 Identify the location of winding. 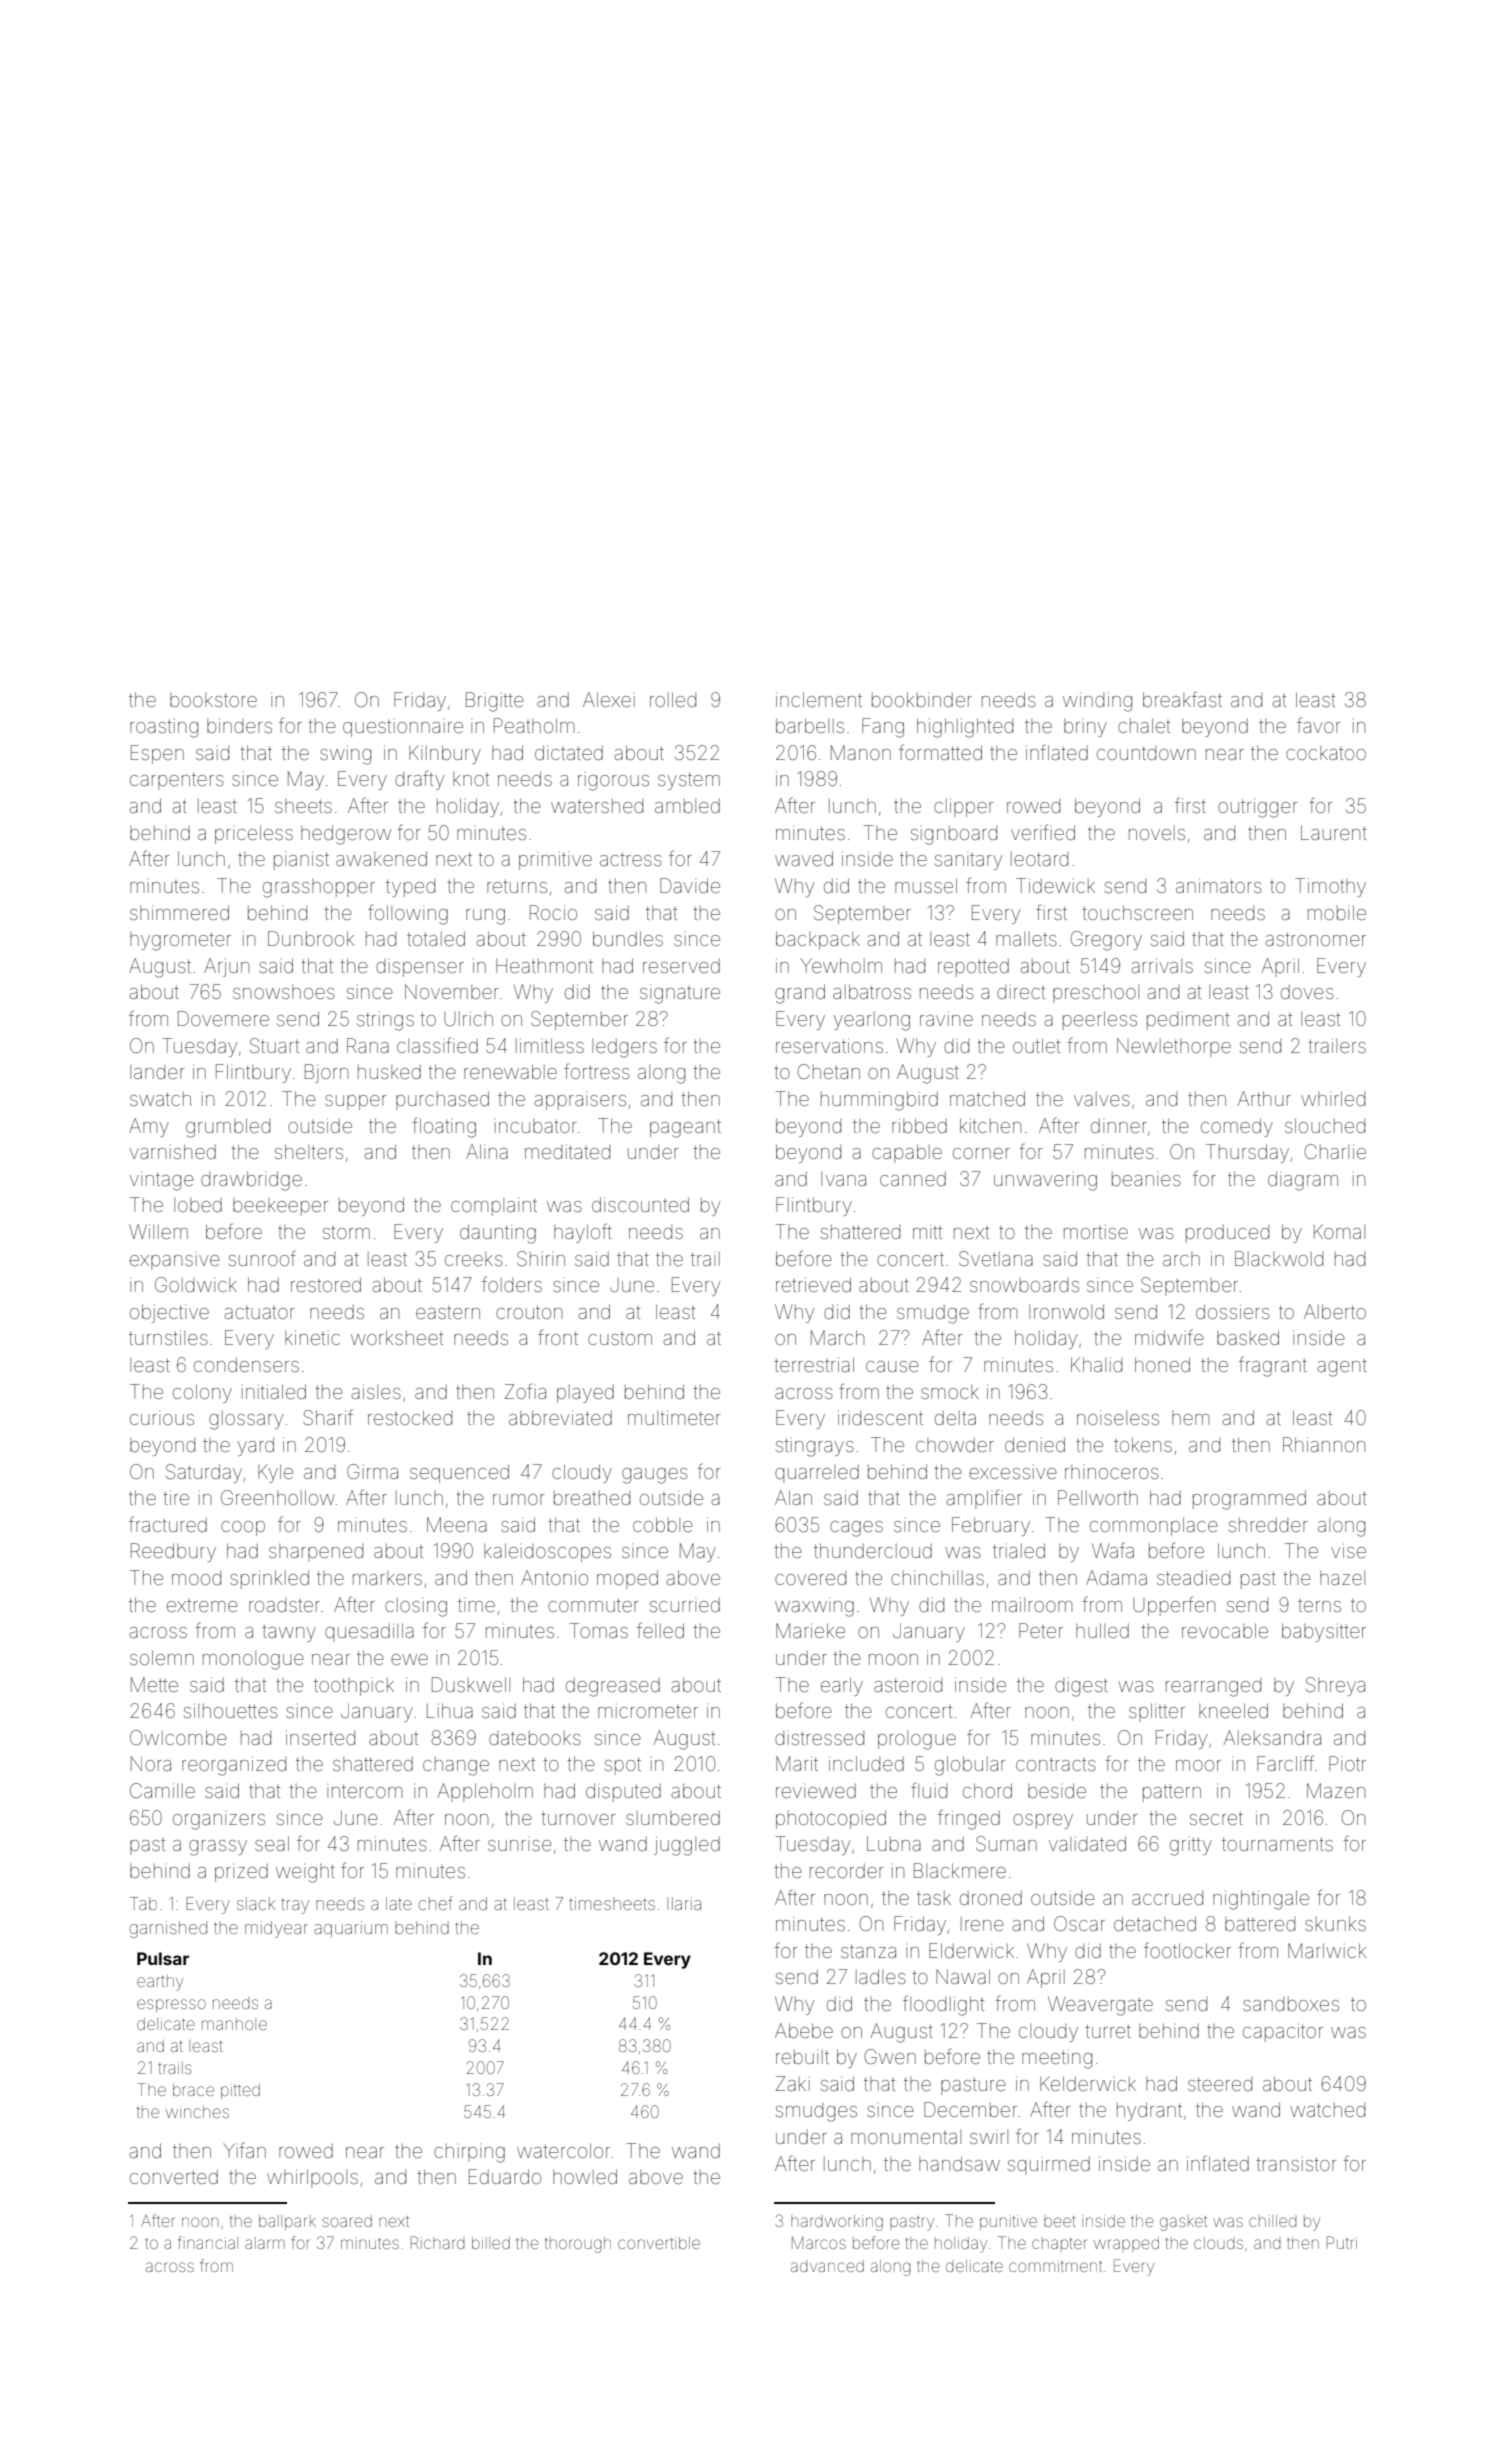
(1097, 702).
